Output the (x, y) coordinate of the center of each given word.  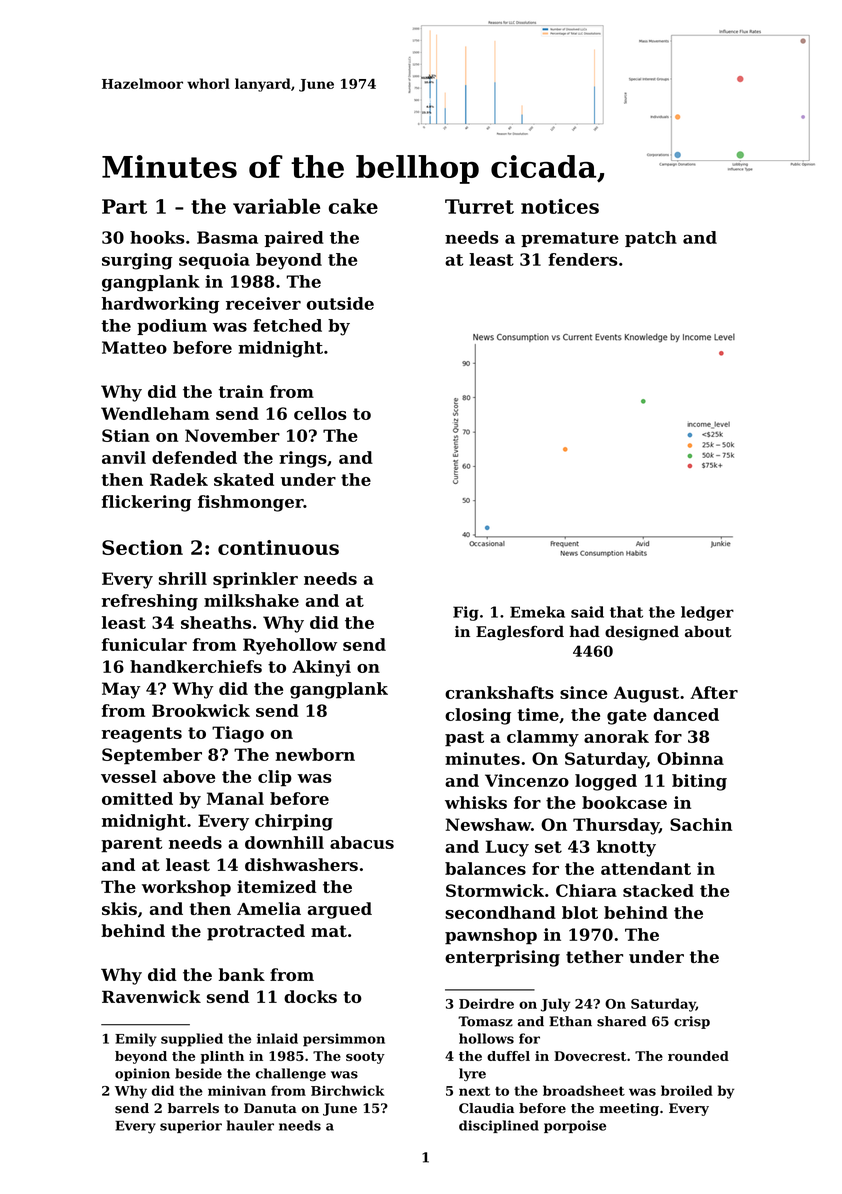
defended (194, 457)
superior (191, 1126)
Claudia (486, 1108)
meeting (629, 1109)
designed (642, 633)
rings (303, 459)
